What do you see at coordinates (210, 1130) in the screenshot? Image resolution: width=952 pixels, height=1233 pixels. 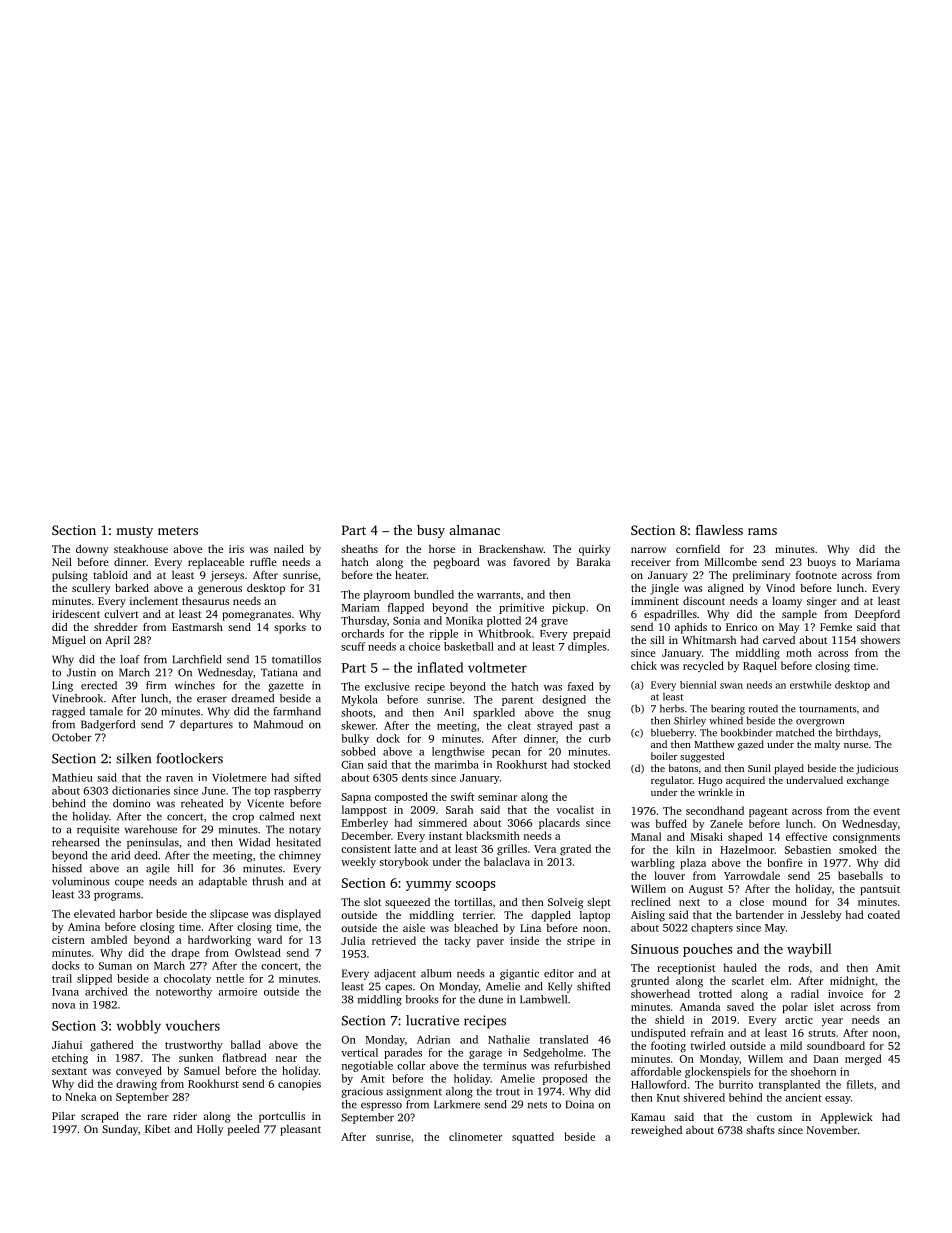 I see `Holly` at bounding box center [210, 1130].
